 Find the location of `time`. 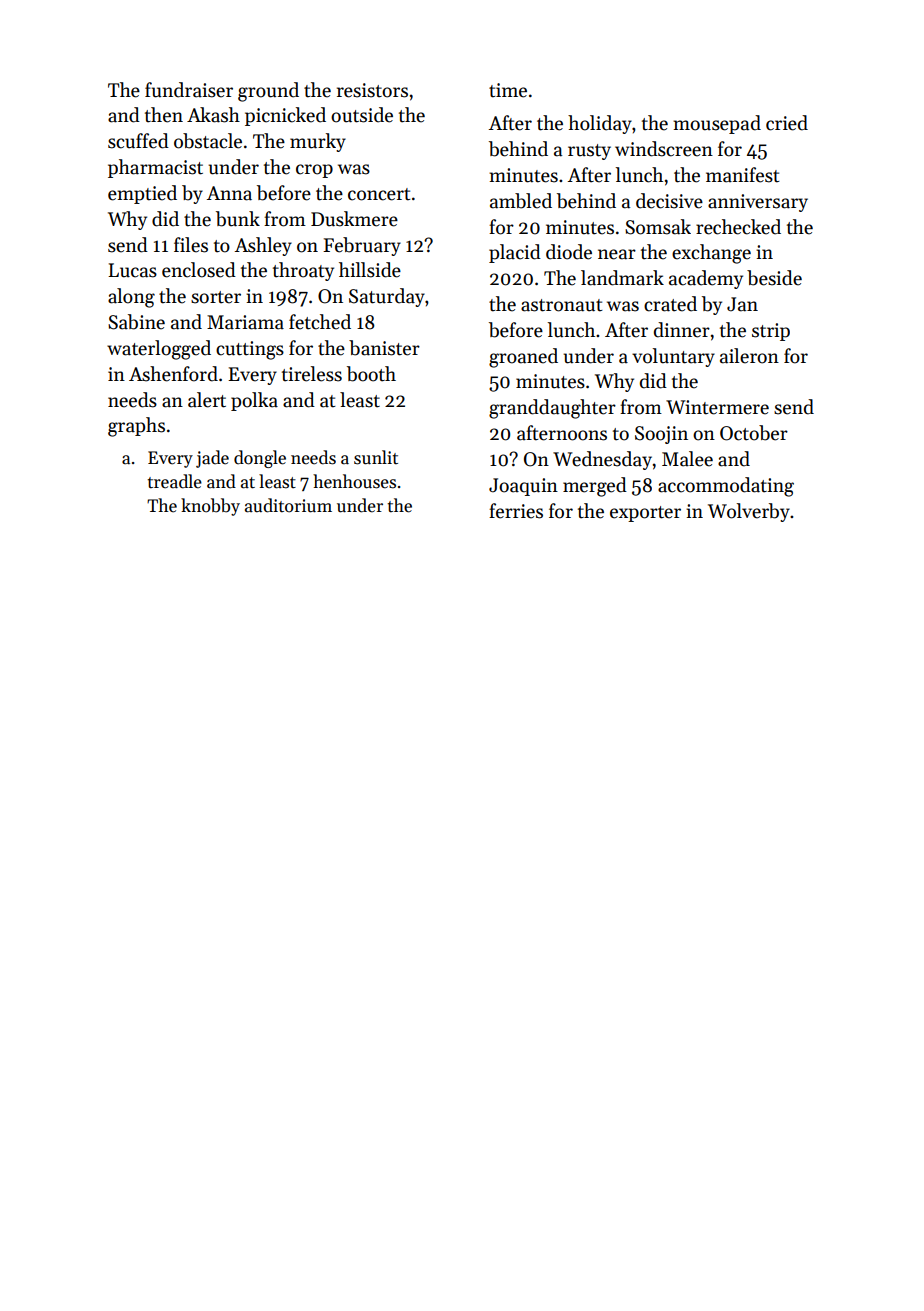

time is located at coordinates (508, 90).
